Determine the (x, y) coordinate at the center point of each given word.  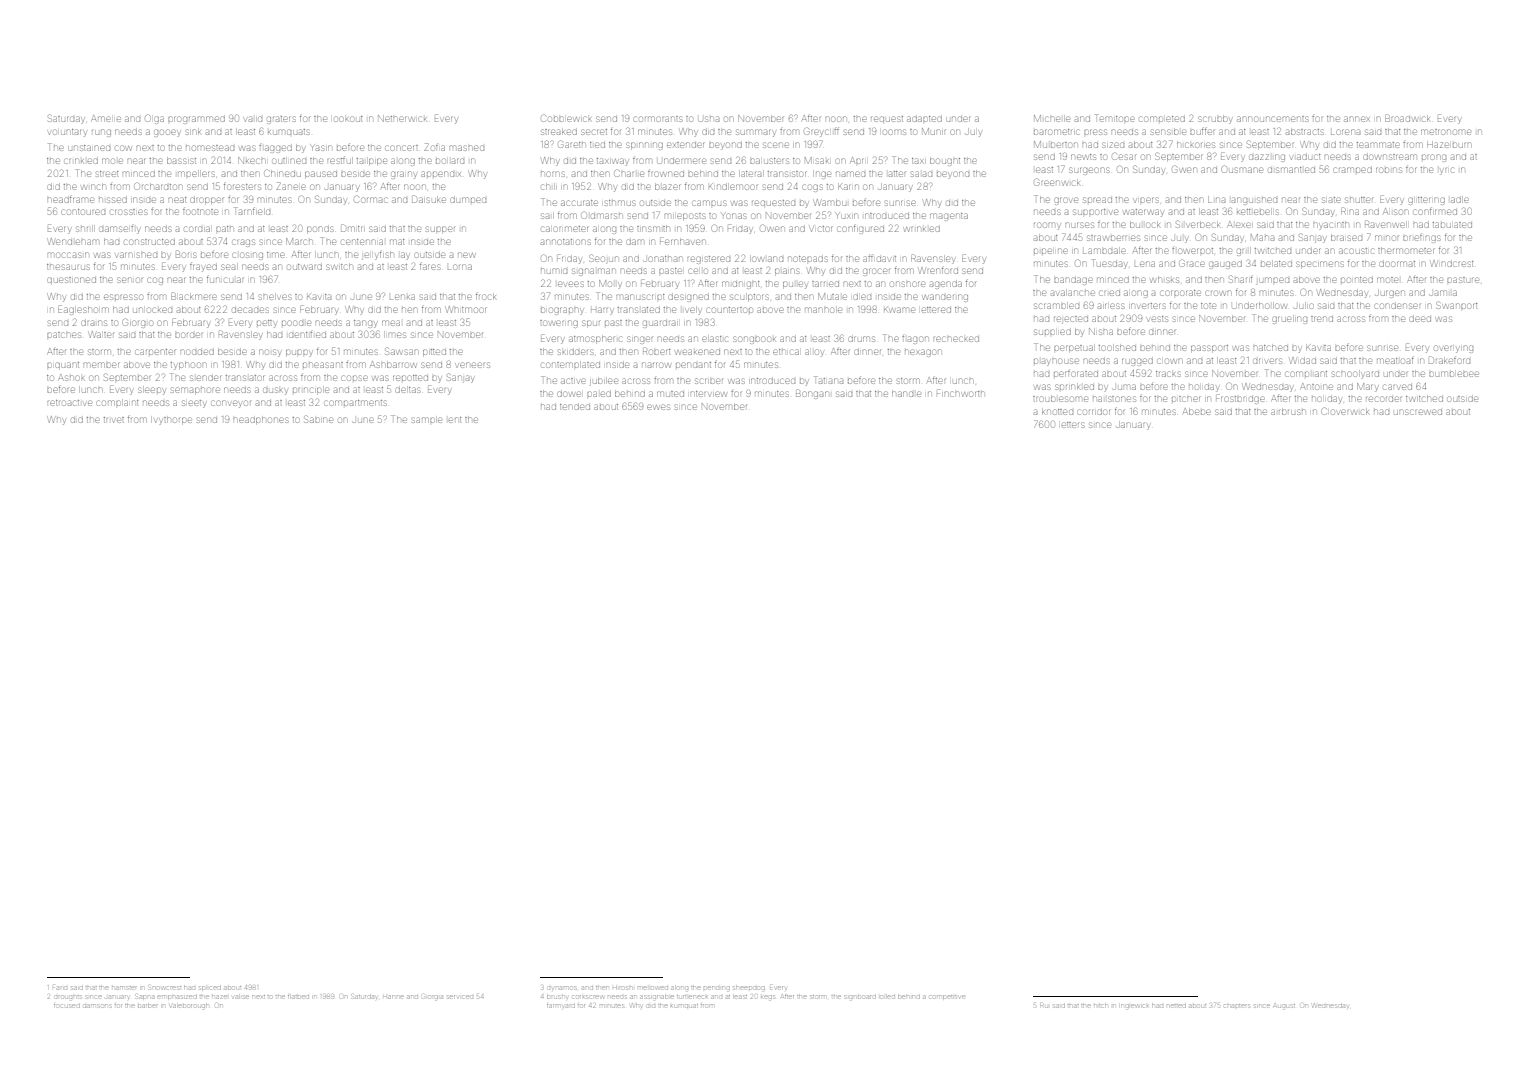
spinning (644, 146)
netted (1176, 1006)
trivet (114, 420)
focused (67, 1006)
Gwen (1184, 169)
